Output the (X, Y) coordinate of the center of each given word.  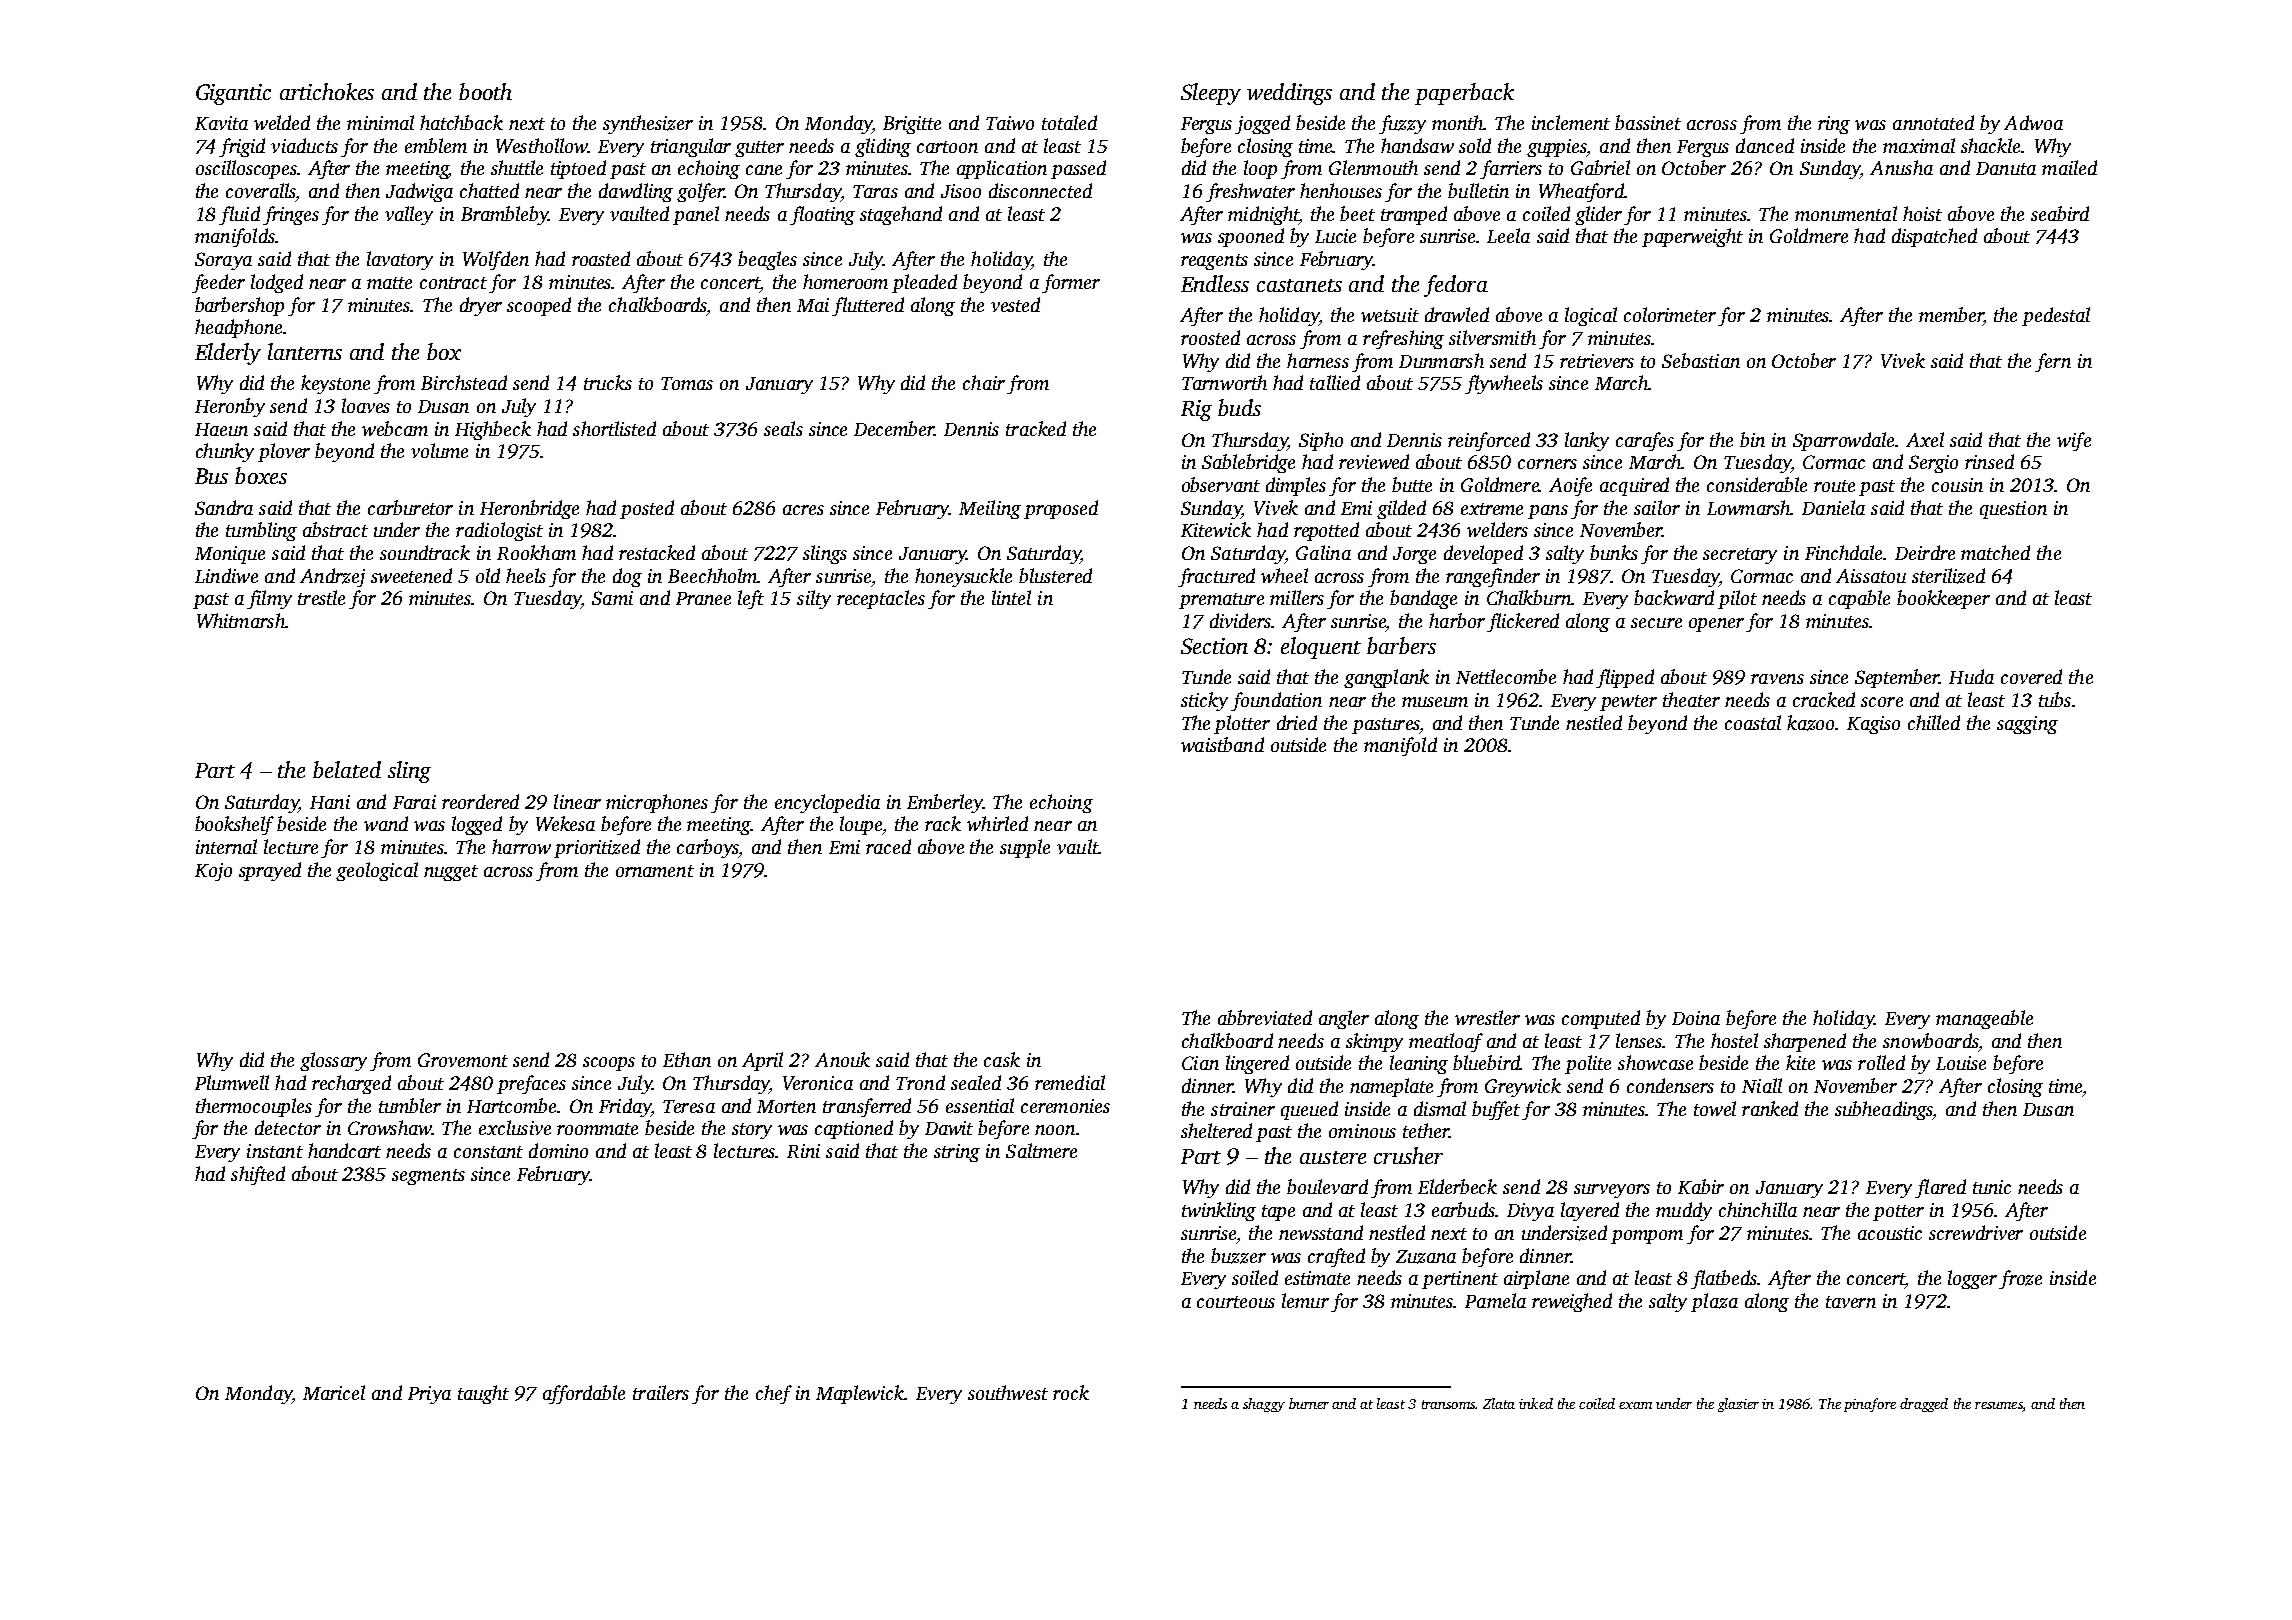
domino (558, 1150)
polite (1588, 1064)
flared (1940, 1188)
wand (386, 823)
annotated (1933, 122)
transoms (1448, 1404)
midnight (1264, 215)
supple (1025, 848)
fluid (239, 215)
